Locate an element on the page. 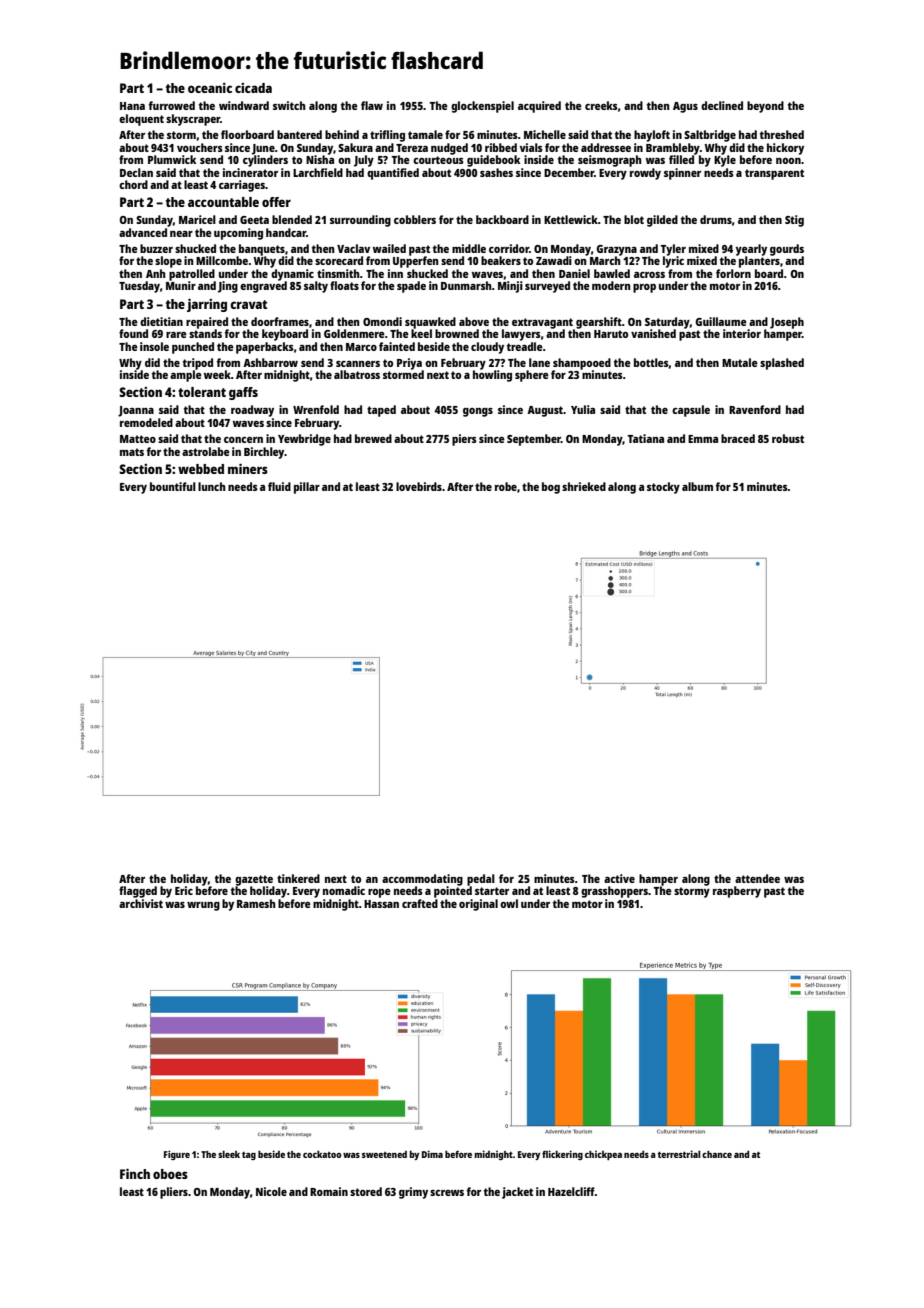 The image size is (924, 1308). cicada is located at coordinates (253, 88).
